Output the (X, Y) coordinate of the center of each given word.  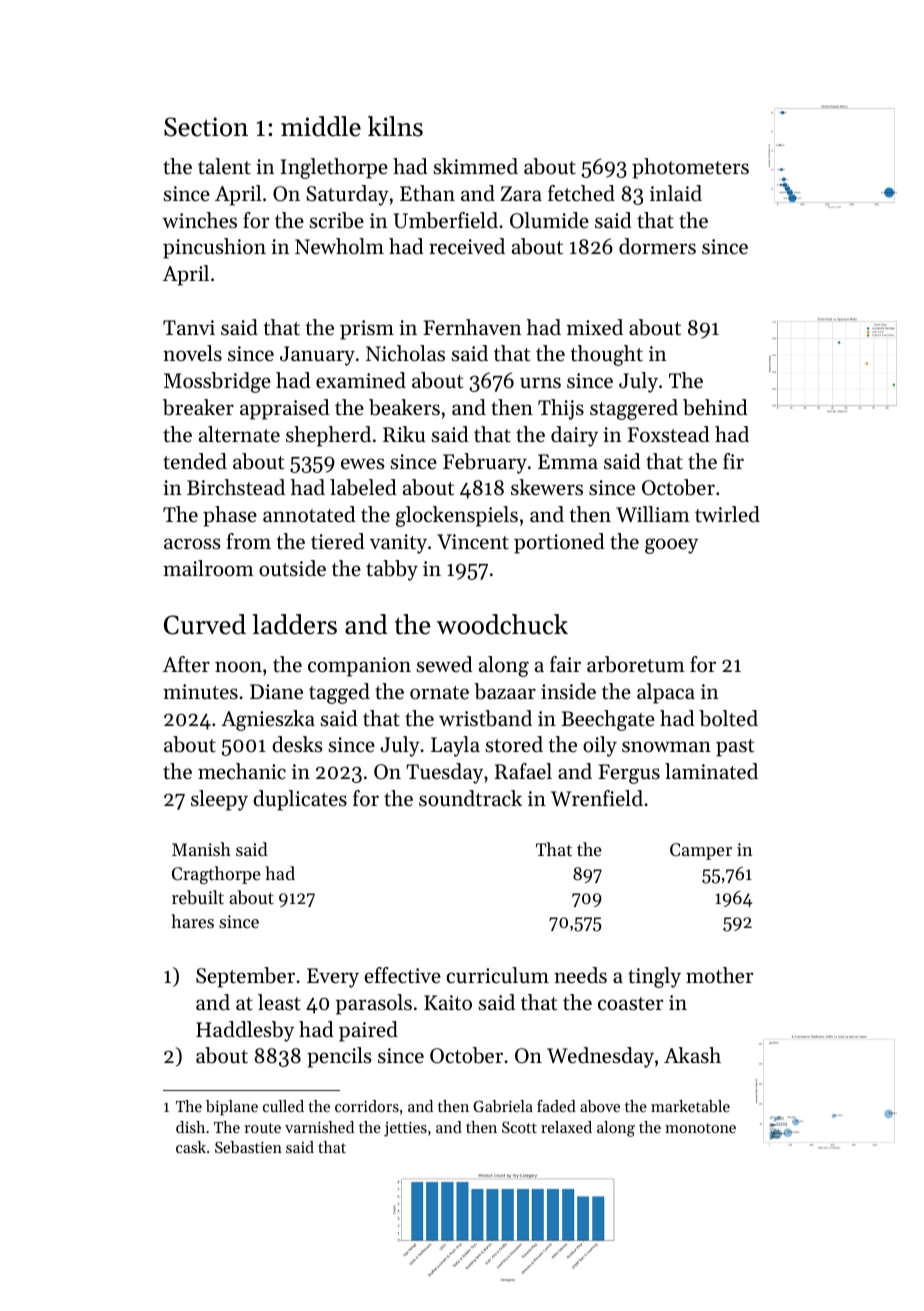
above (600, 1106)
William (653, 514)
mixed (595, 327)
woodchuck (502, 624)
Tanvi (189, 327)
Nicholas (405, 353)
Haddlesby (245, 1031)
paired (368, 1031)
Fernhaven (472, 327)
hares (192, 921)
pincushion (214, 248)
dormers (657, 246)
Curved (205, 624)
